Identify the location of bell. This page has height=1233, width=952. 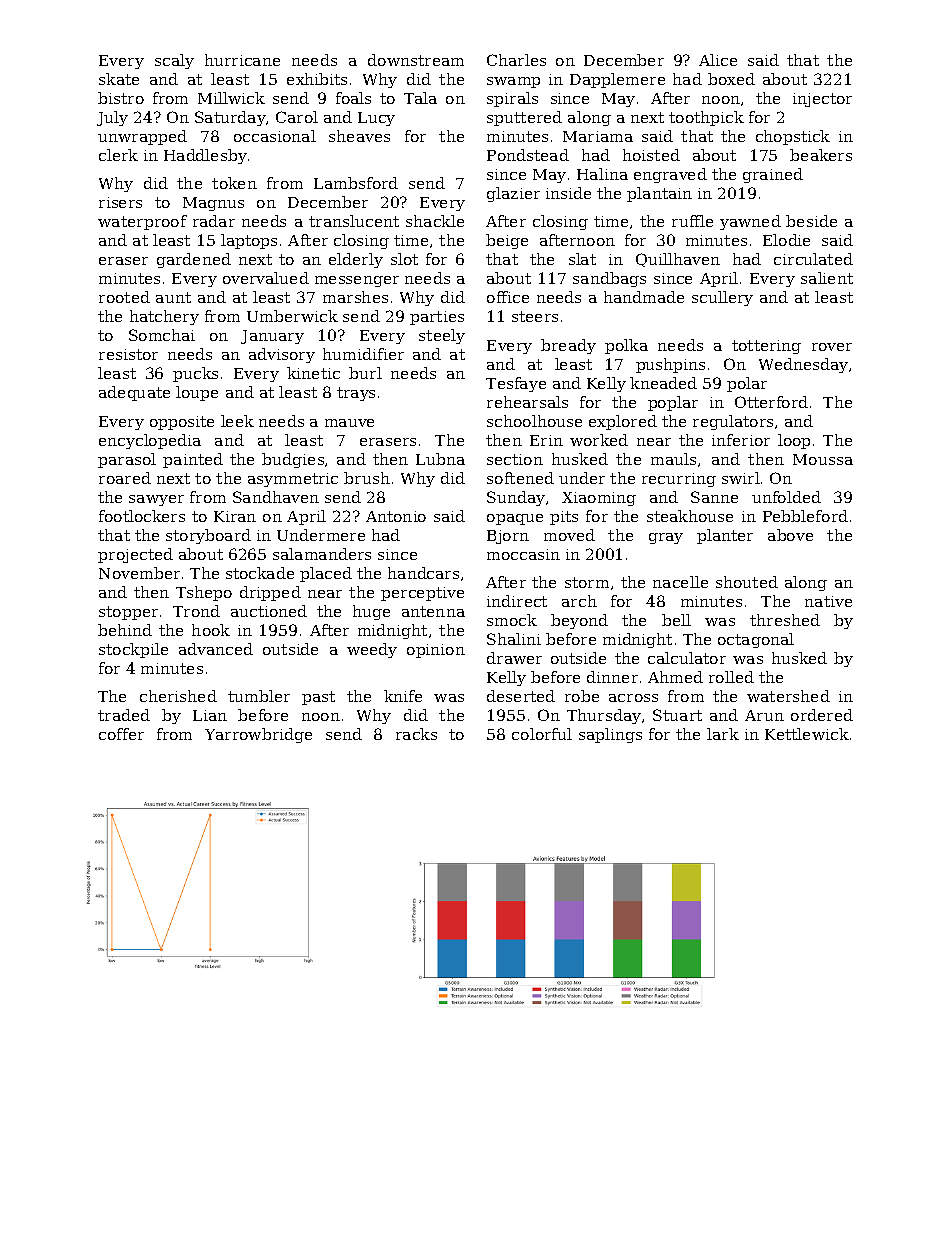
(676, 620).
